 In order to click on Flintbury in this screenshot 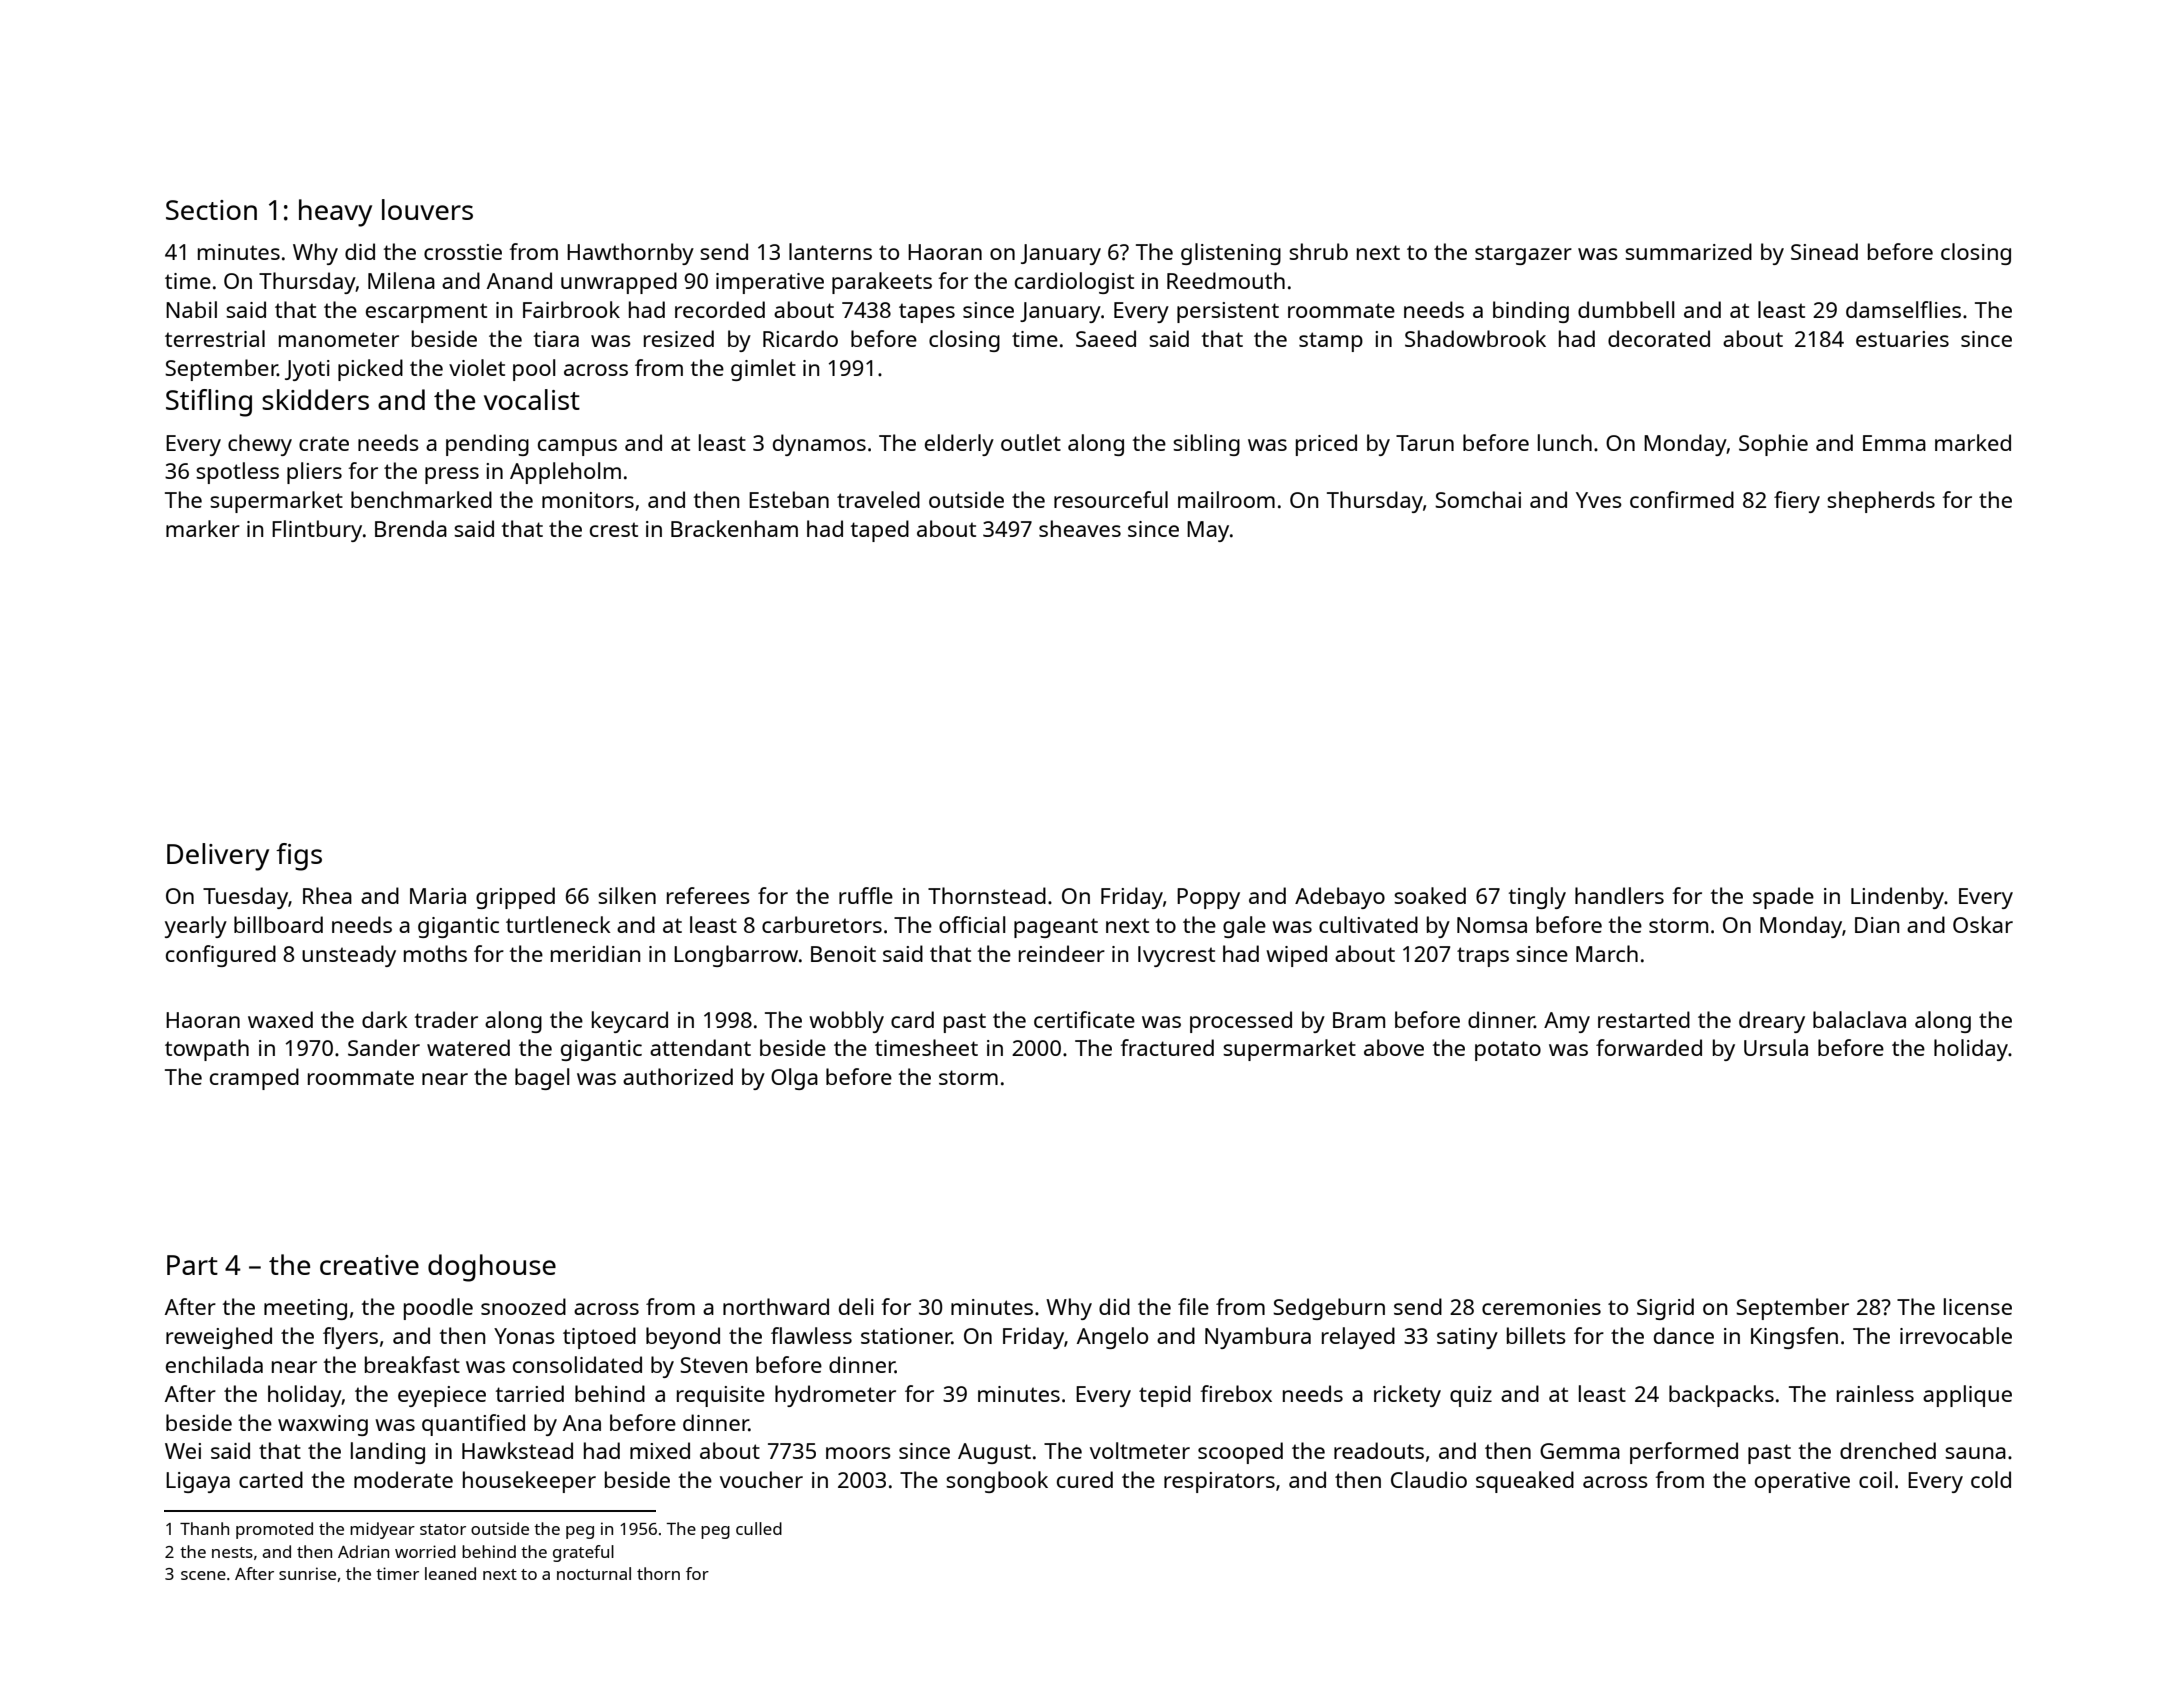, I will do `click(317, 531)`.
